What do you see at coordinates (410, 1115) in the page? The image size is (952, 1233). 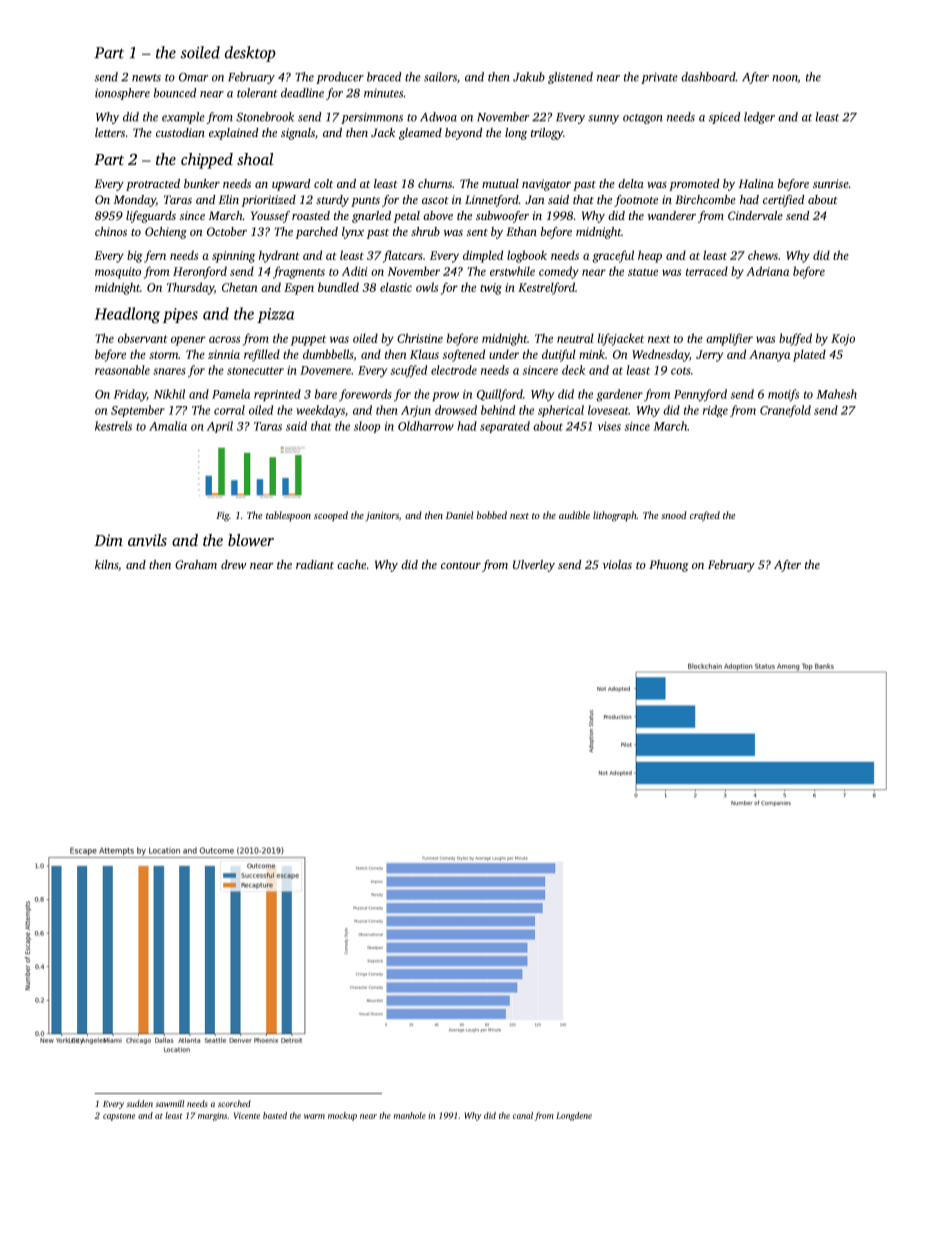 I see `manhole` at bounding box center [410, 1115].
